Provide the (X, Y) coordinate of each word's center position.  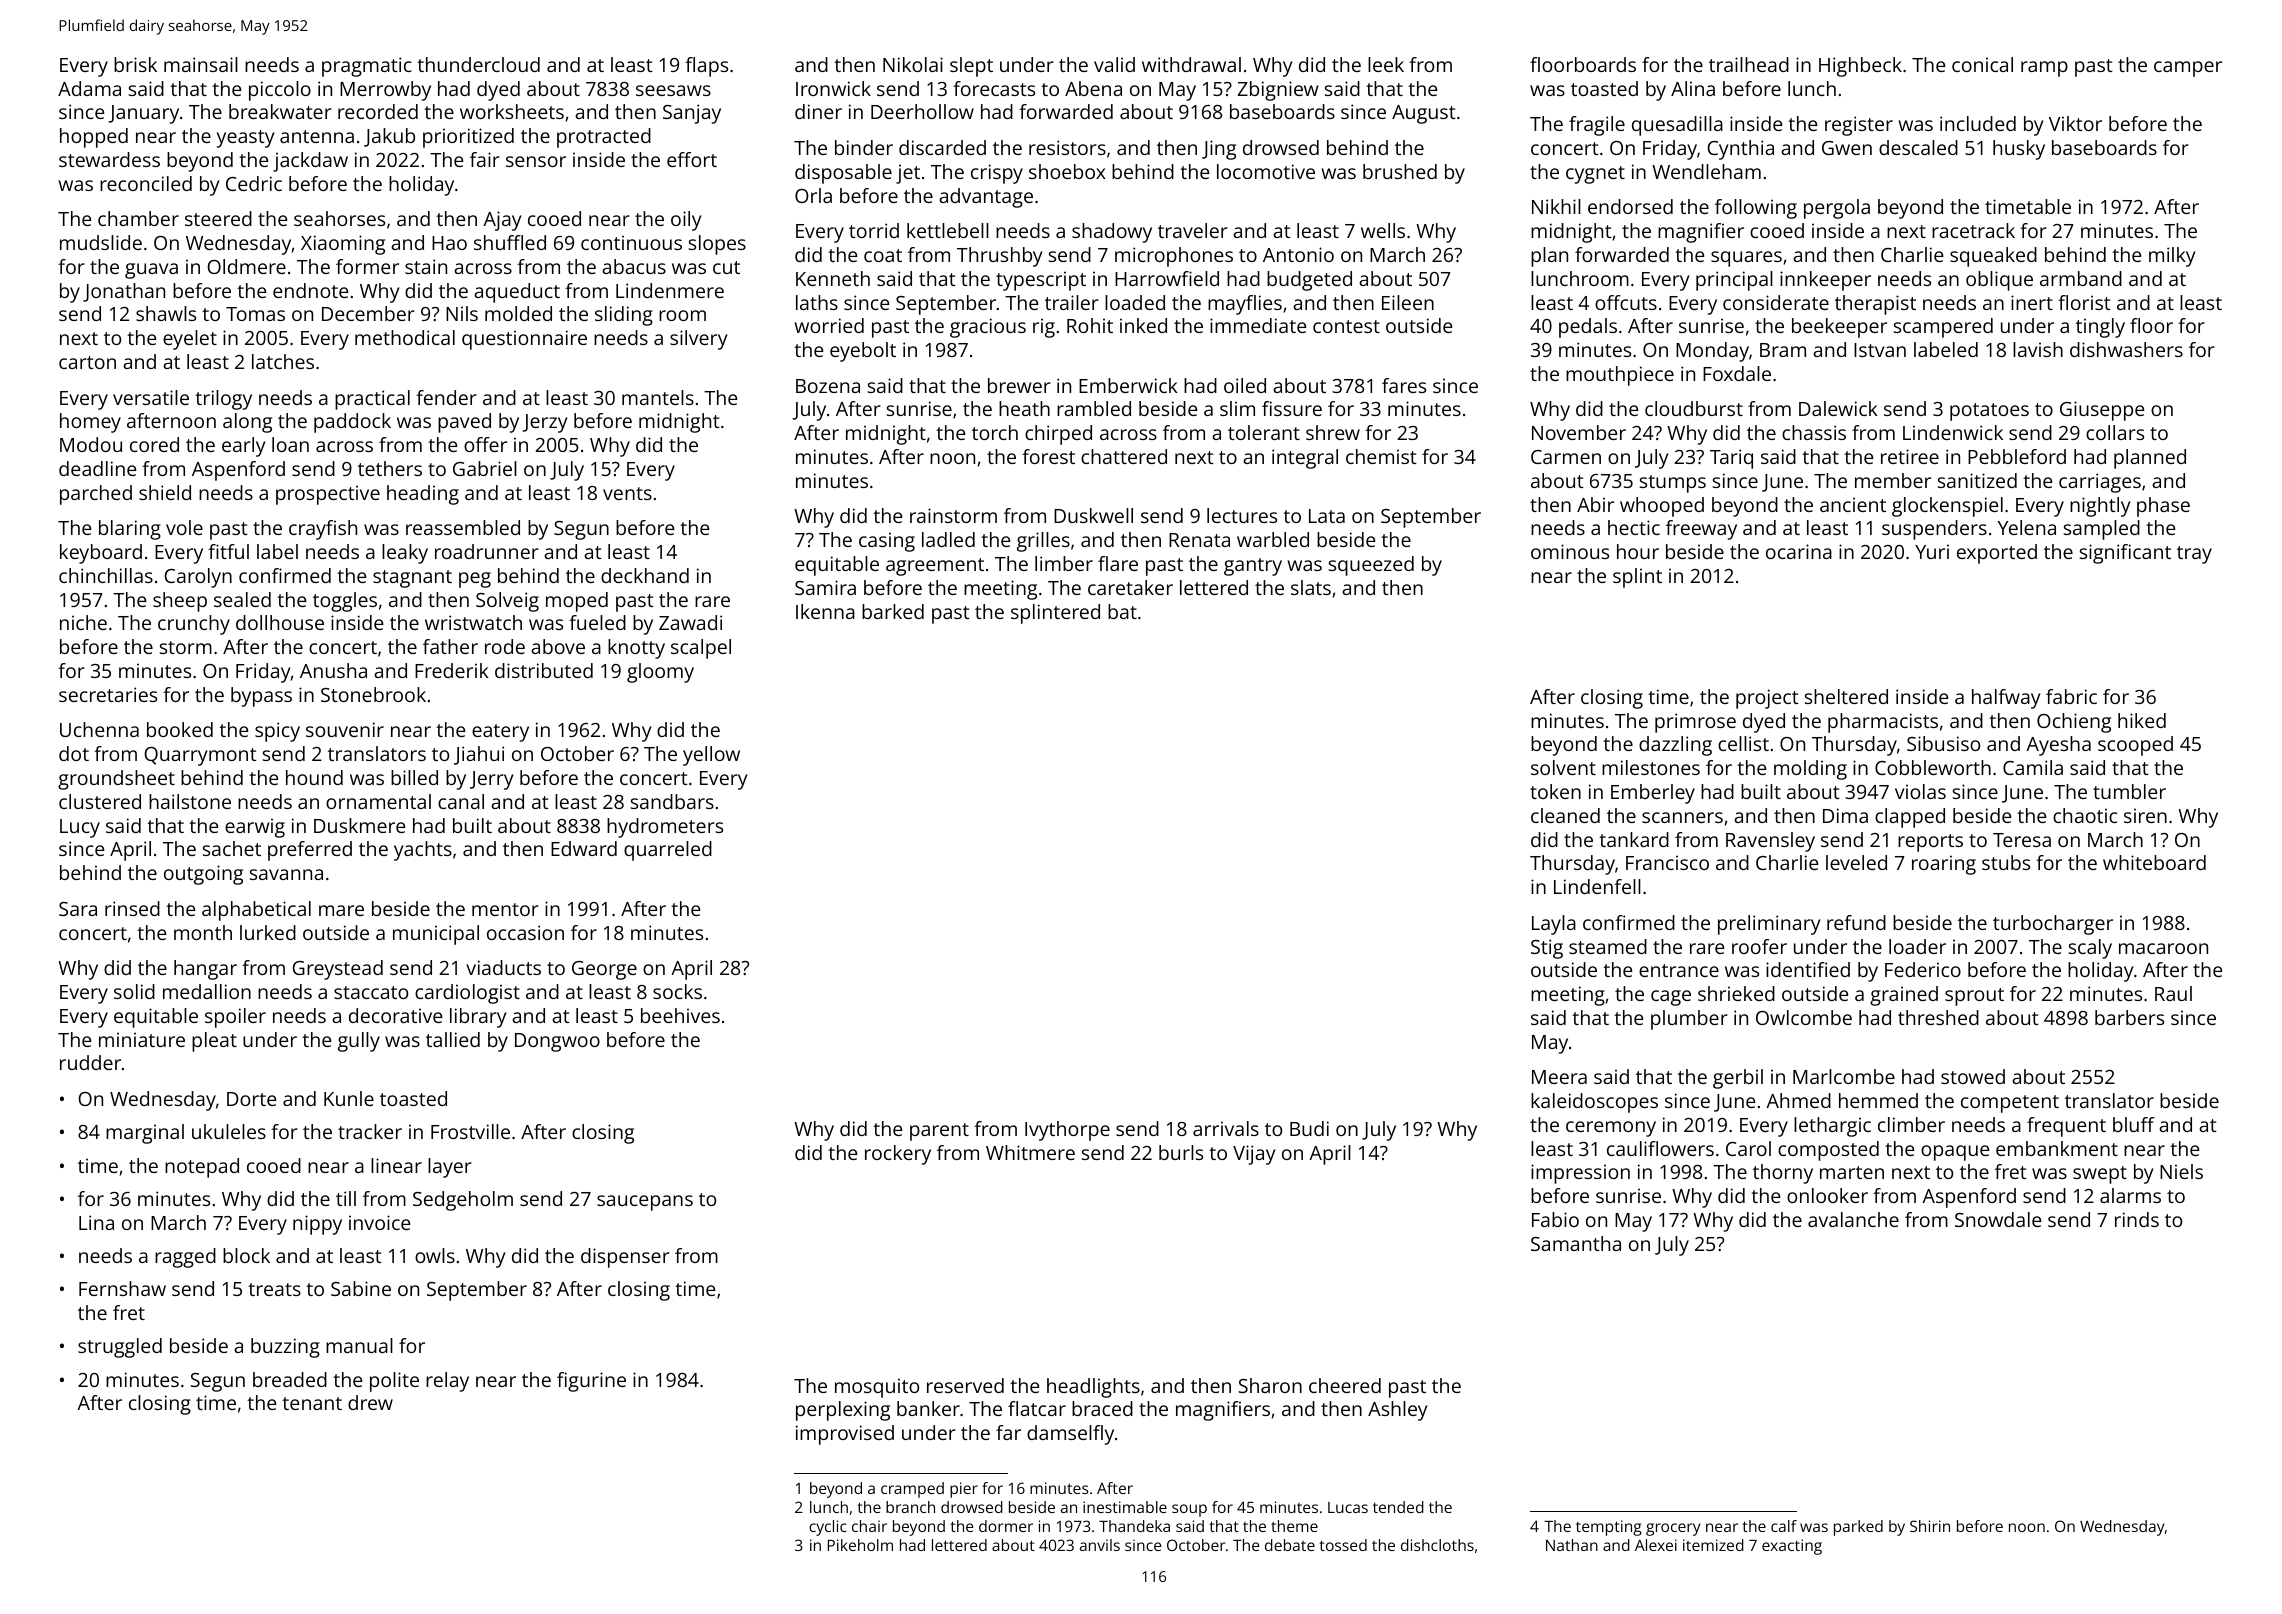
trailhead (1749, 64)
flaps (706, 67)
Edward (584, 848)
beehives (680, 1015)
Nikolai (913, 64)
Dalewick (1838, 408)
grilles (1043, 542)
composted (1828, 1151)
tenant (312, 1403)
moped (577, 602)
